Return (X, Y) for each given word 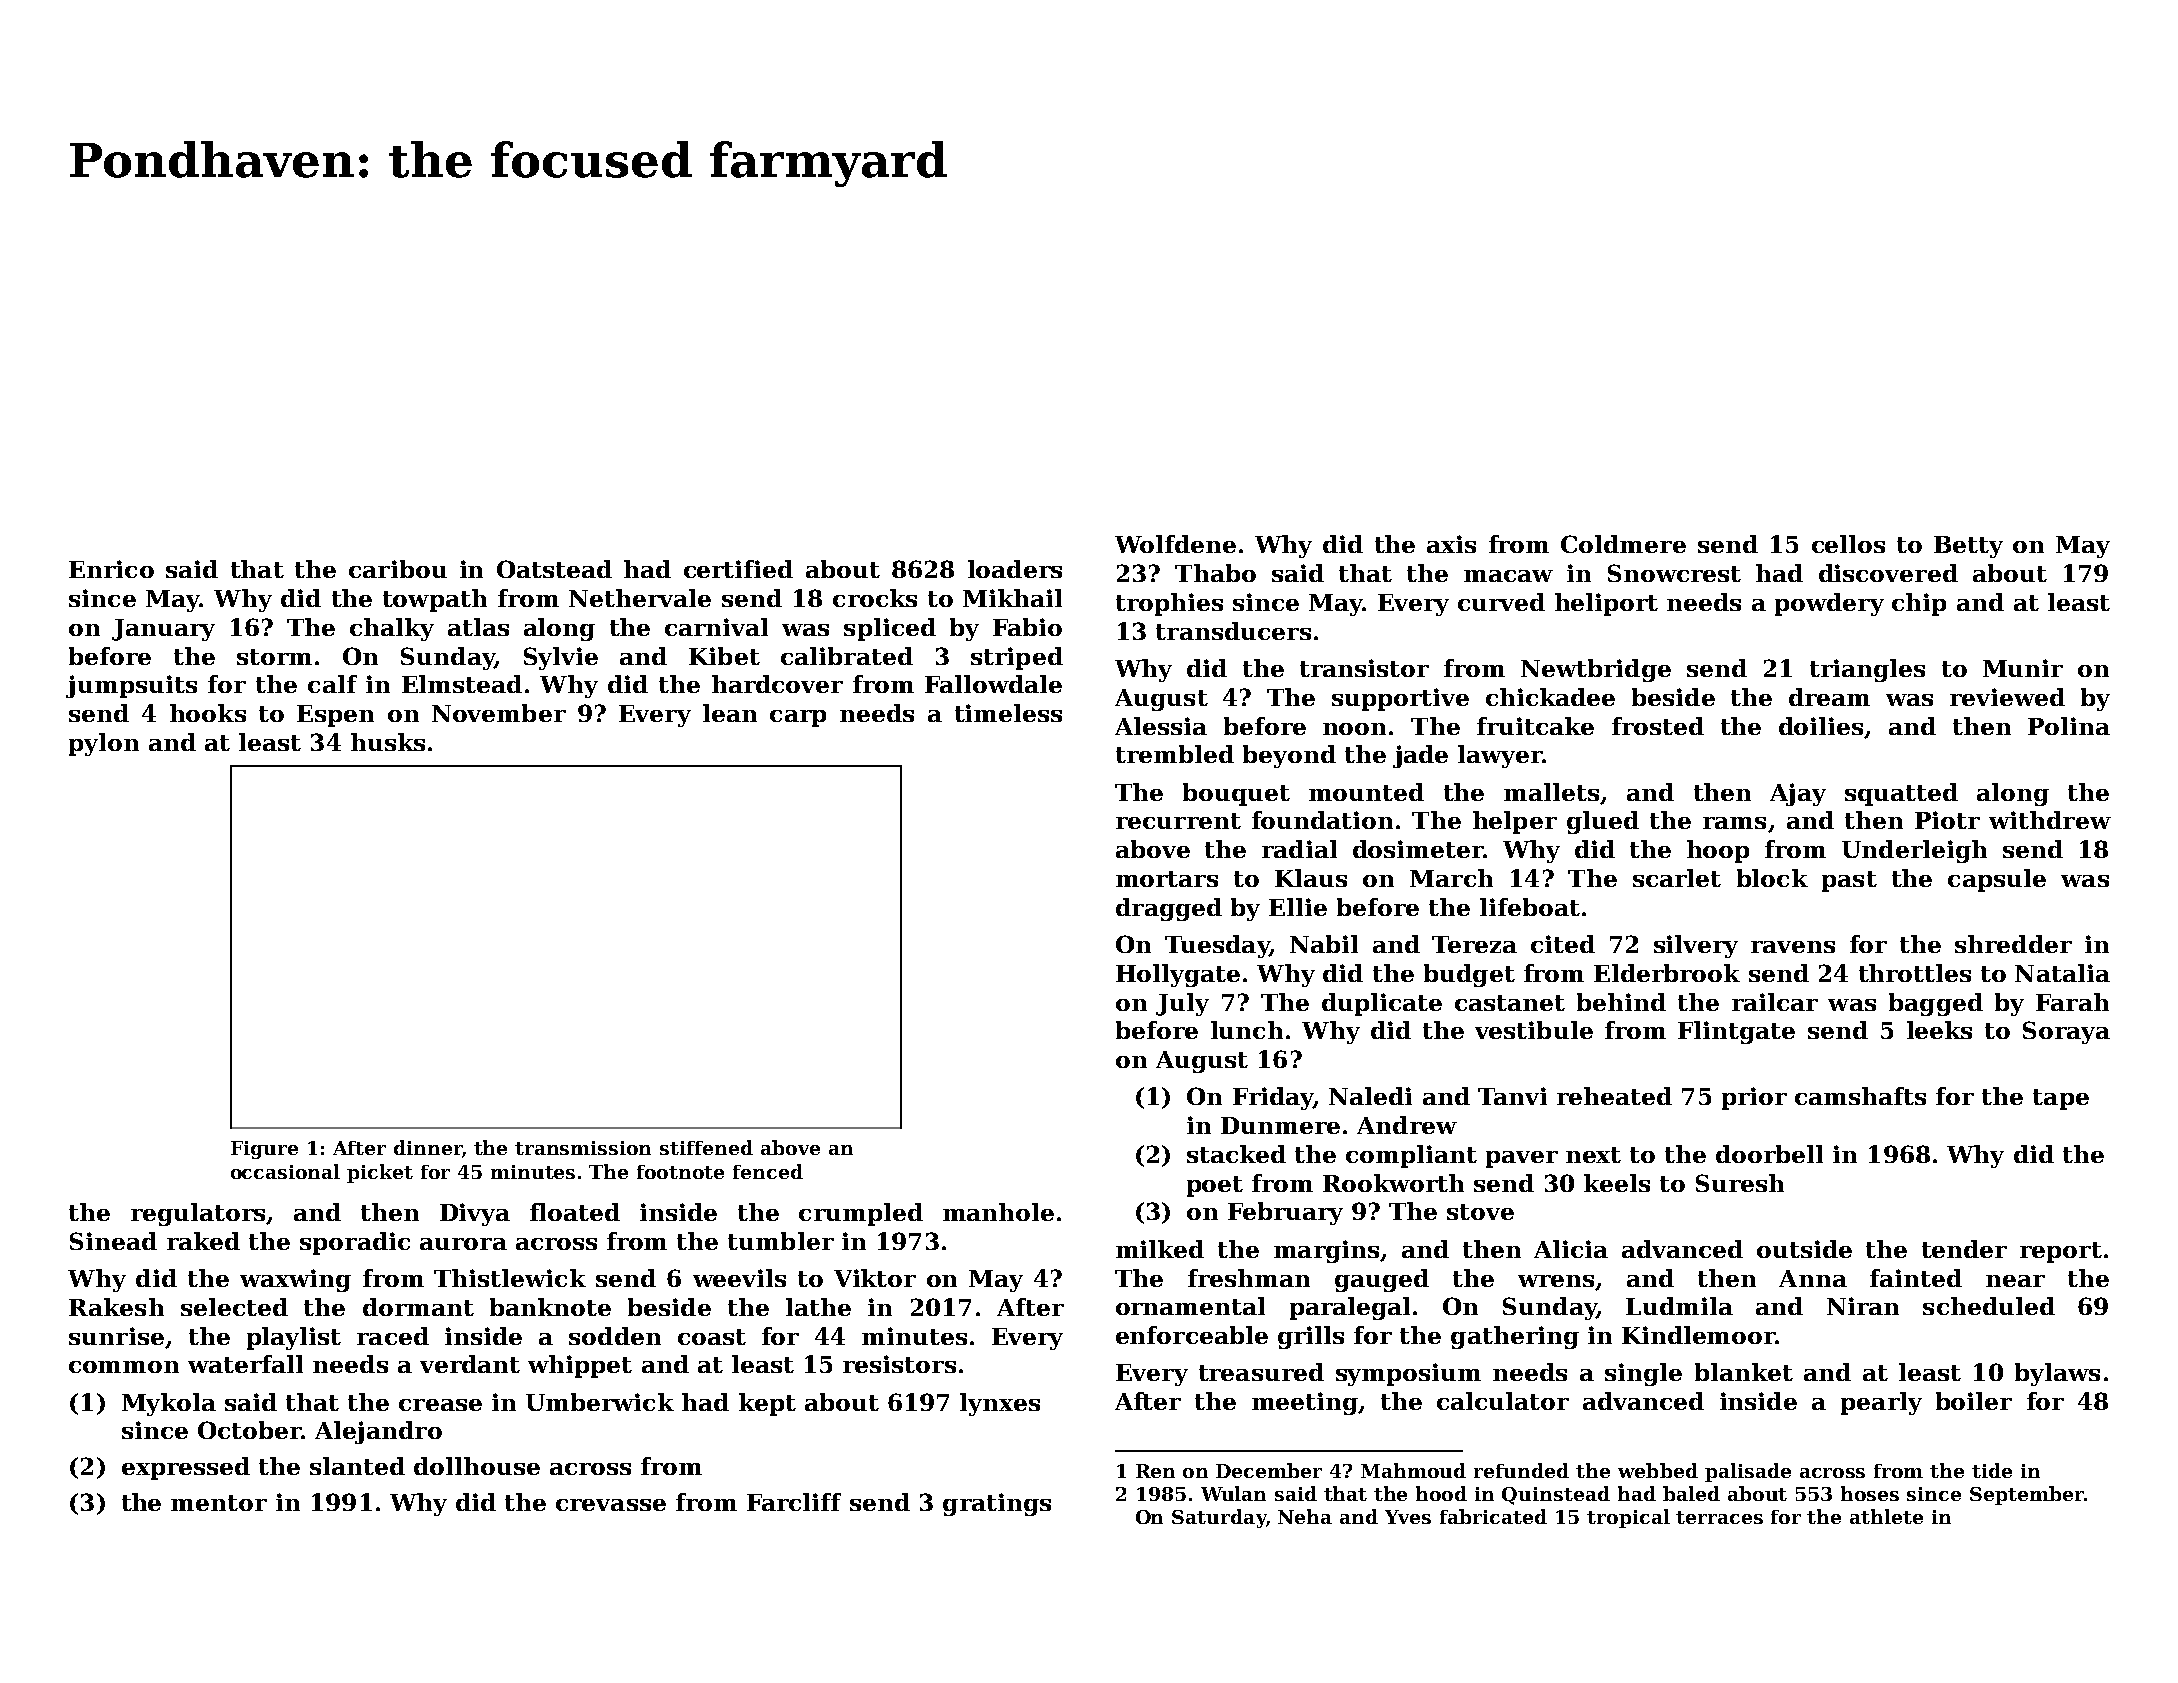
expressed (186, 1468)
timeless (1008, 713)
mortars (1167, 879)
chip (1919, 604)
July (1182, 1004)
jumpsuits (131, 686)
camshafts (1860, 1096)
